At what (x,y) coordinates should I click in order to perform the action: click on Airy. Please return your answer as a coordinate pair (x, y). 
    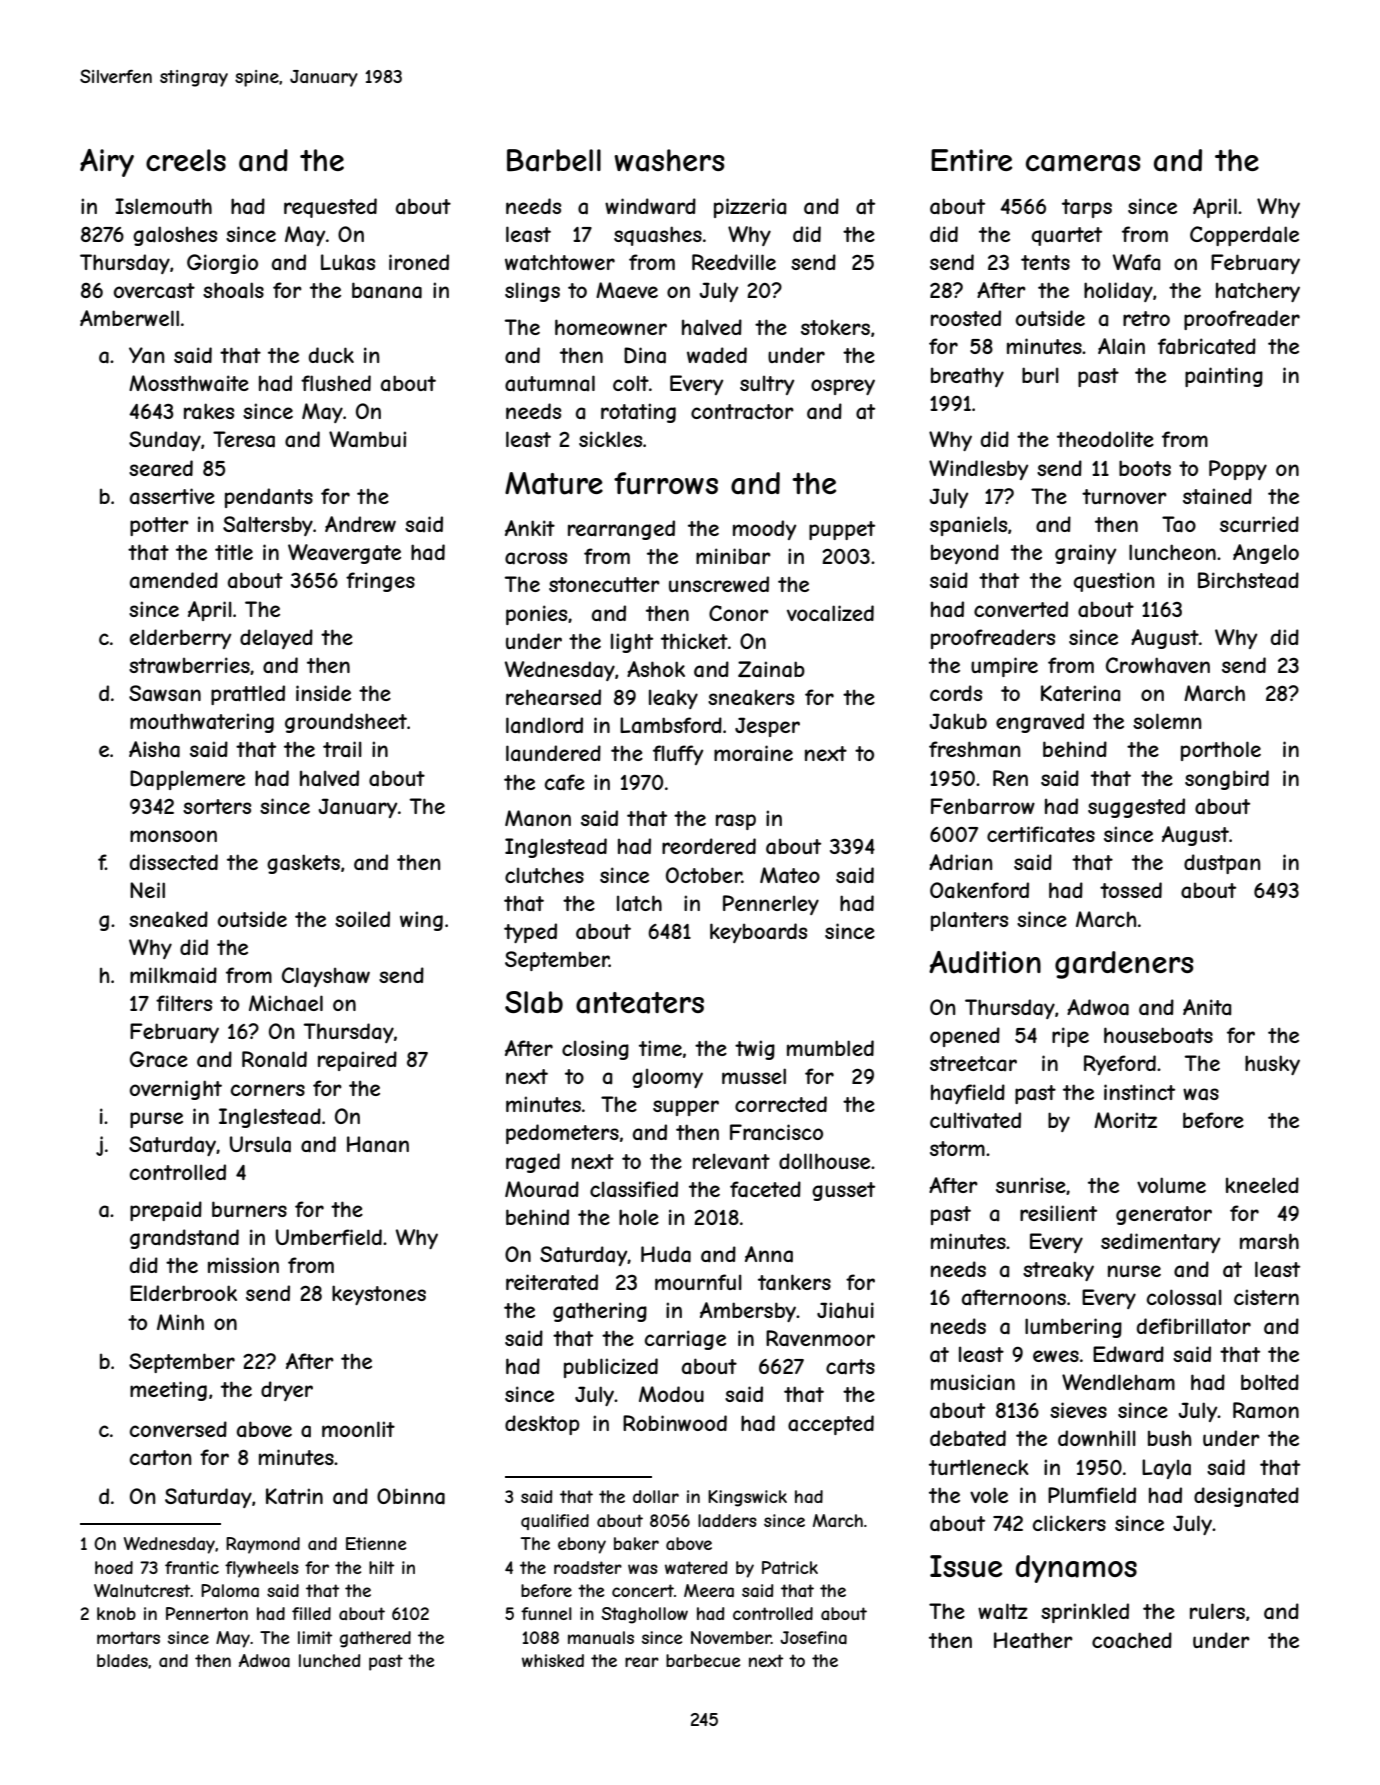
    Looking at the image, I should click on (107, 163).
